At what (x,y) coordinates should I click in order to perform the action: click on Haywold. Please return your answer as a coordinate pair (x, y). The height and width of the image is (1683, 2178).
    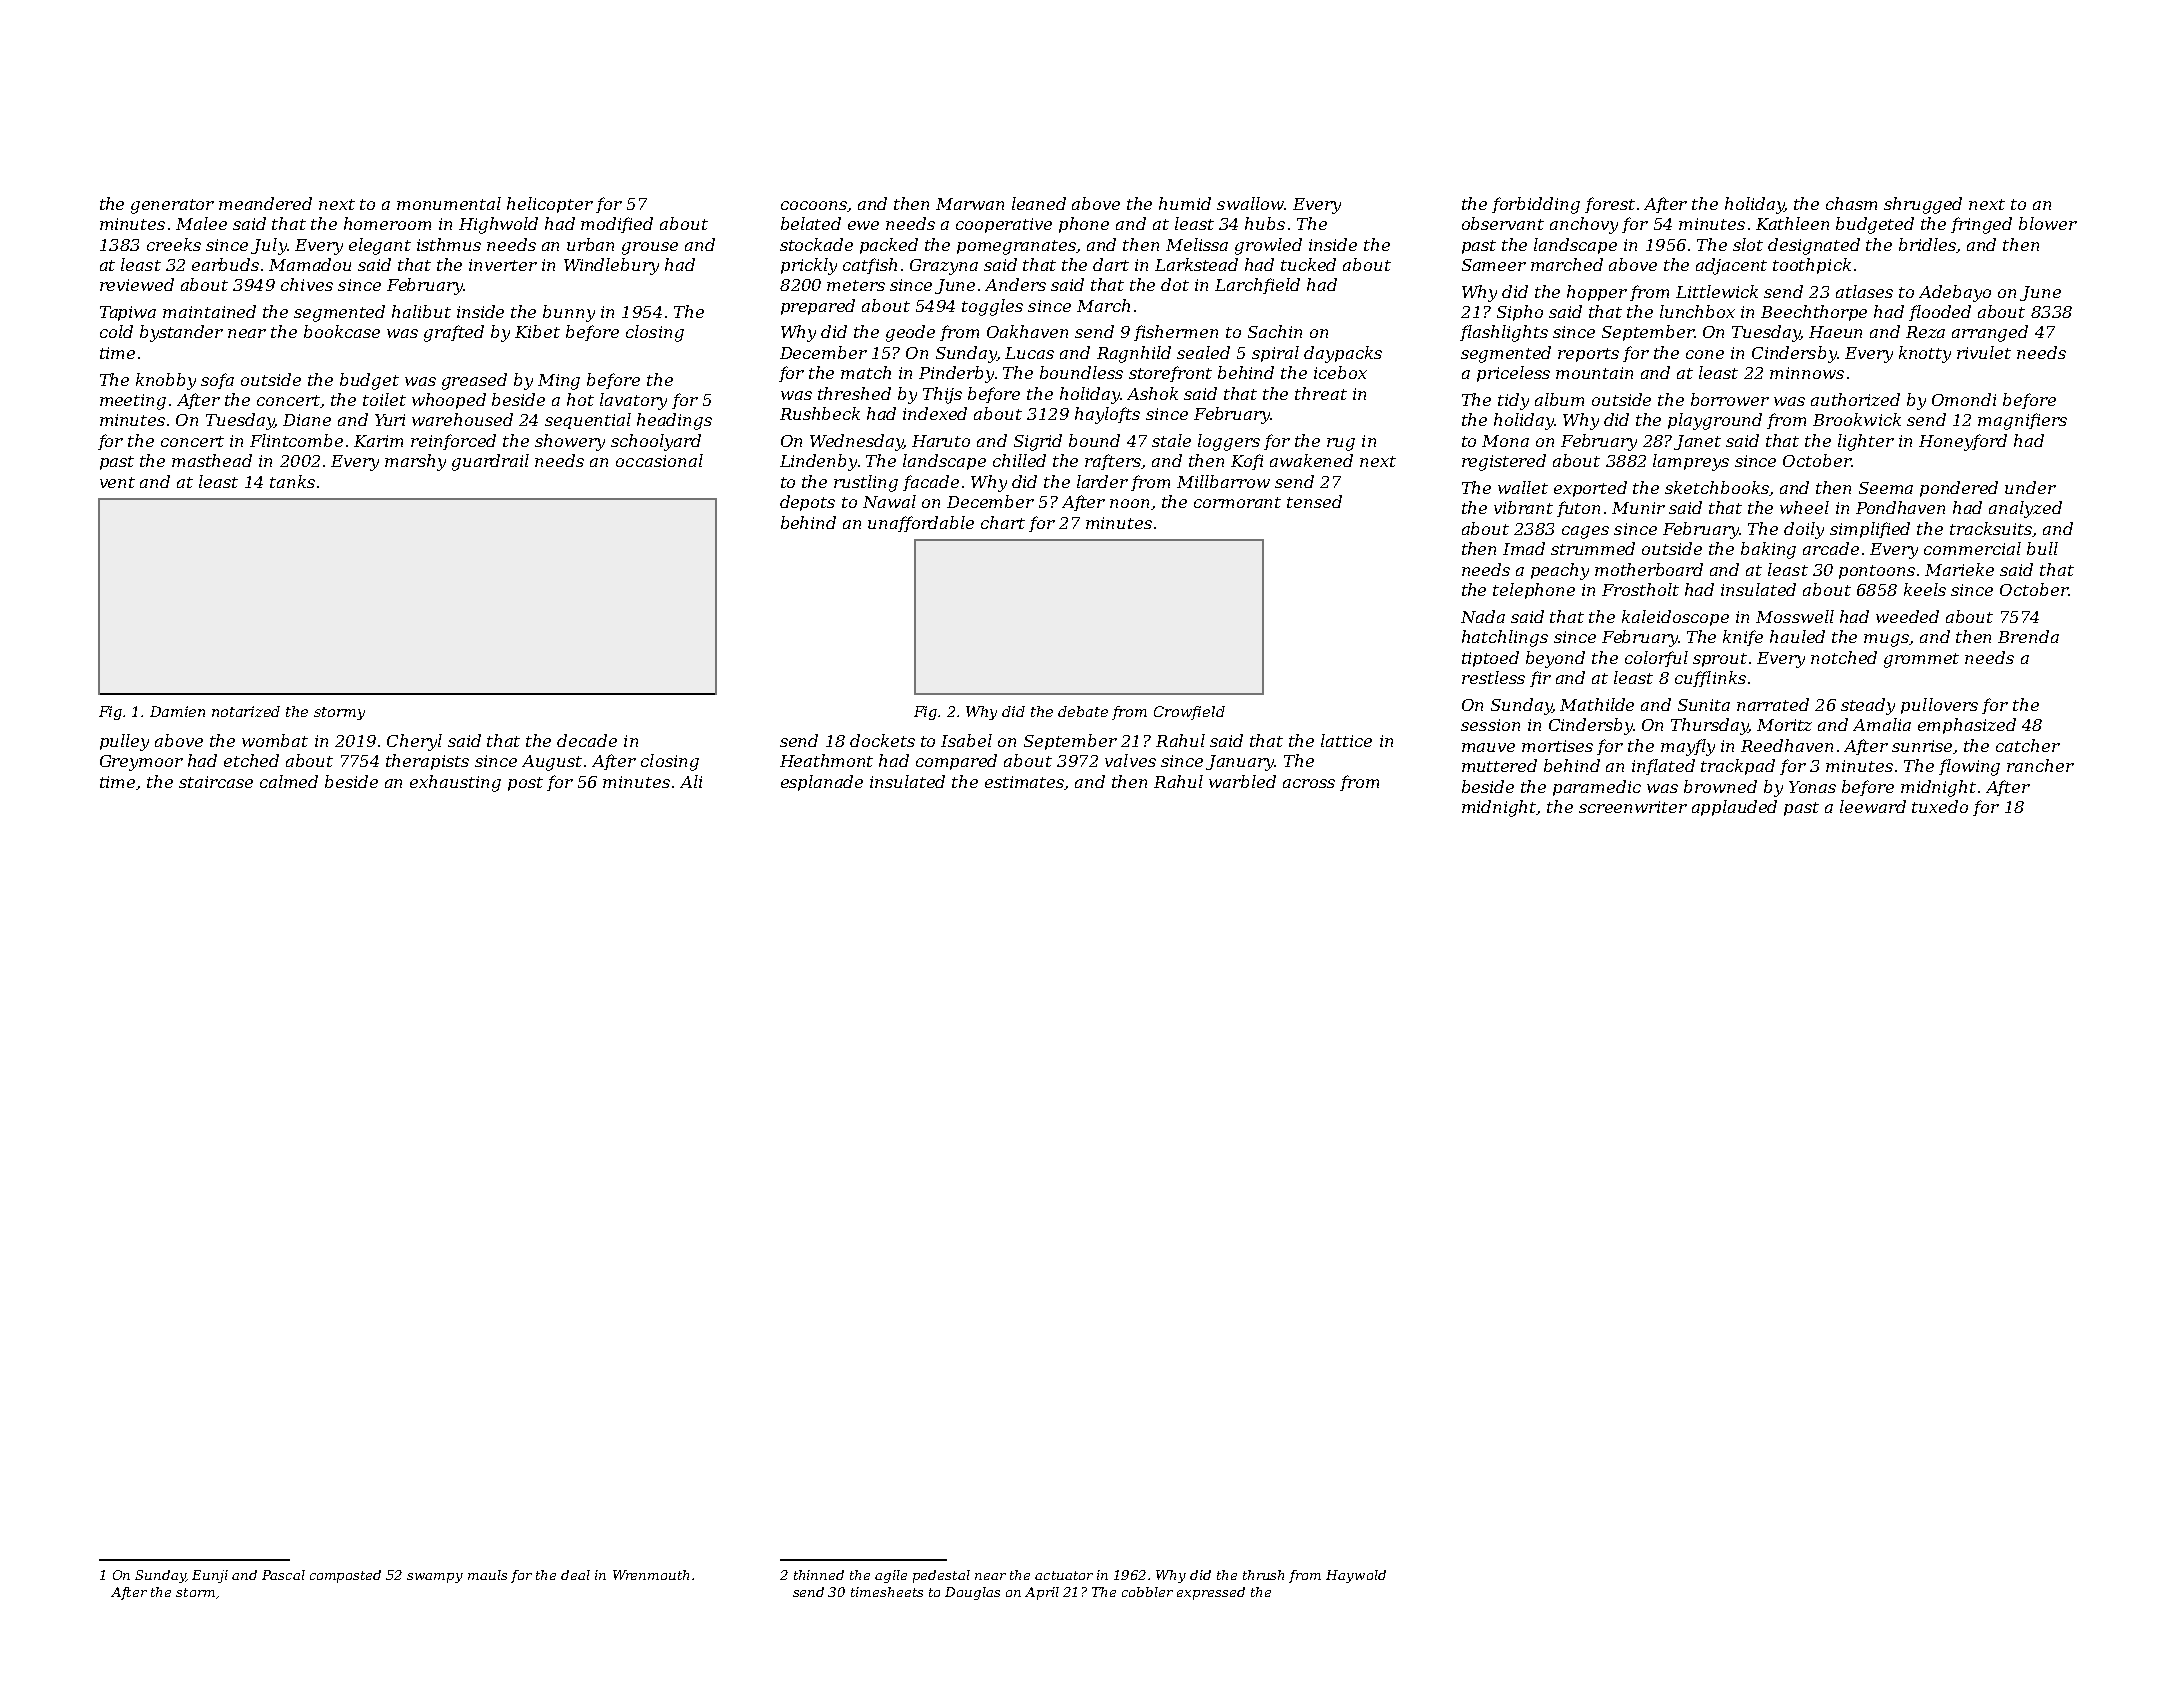
    Looking at the image, I should click on (1356, 1576).
